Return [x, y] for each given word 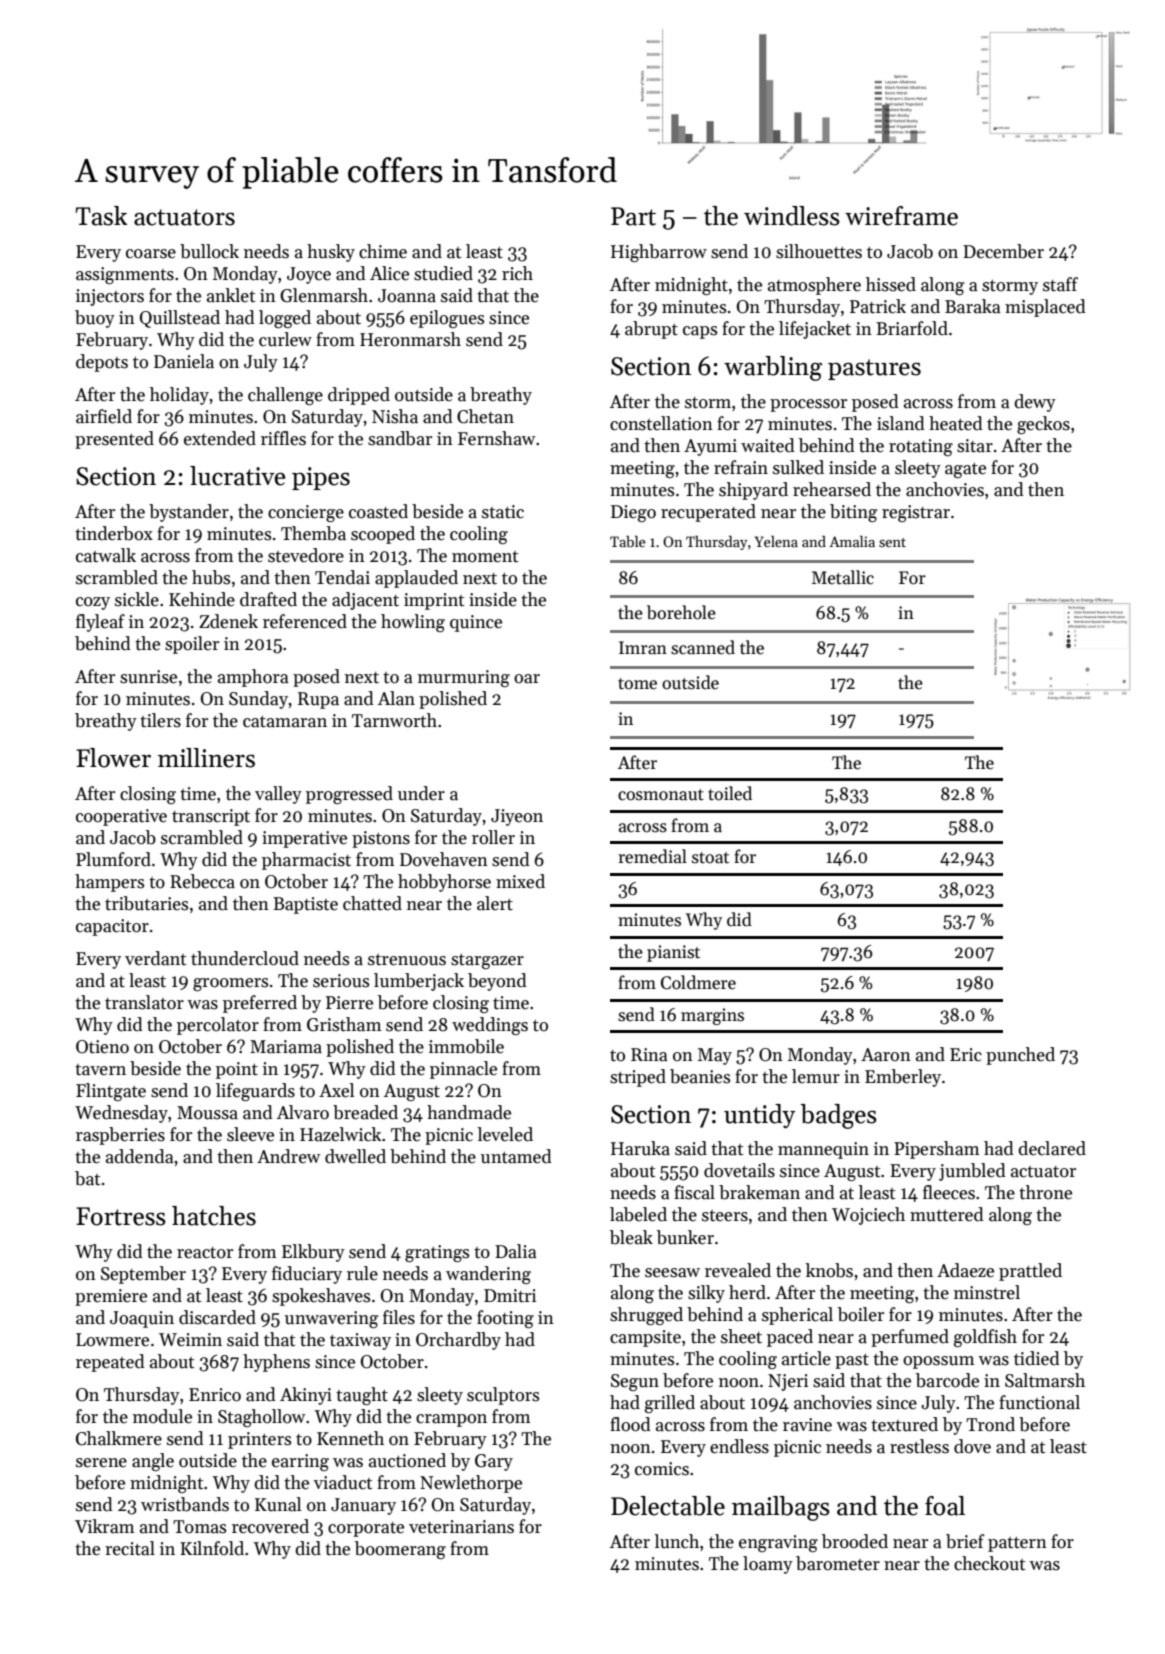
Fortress [121, 1216]
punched [1020, 1056]
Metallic [843, 577]
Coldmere [698, 982]
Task [101, 216]
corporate [366, 1529]
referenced [305, 621]
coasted [378, 511]
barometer [838, 1563]
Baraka [973, 306]
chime [383, 251]
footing [505, 1319]
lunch [677, 1541]
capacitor [112, 927]
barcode [947, 1380]
